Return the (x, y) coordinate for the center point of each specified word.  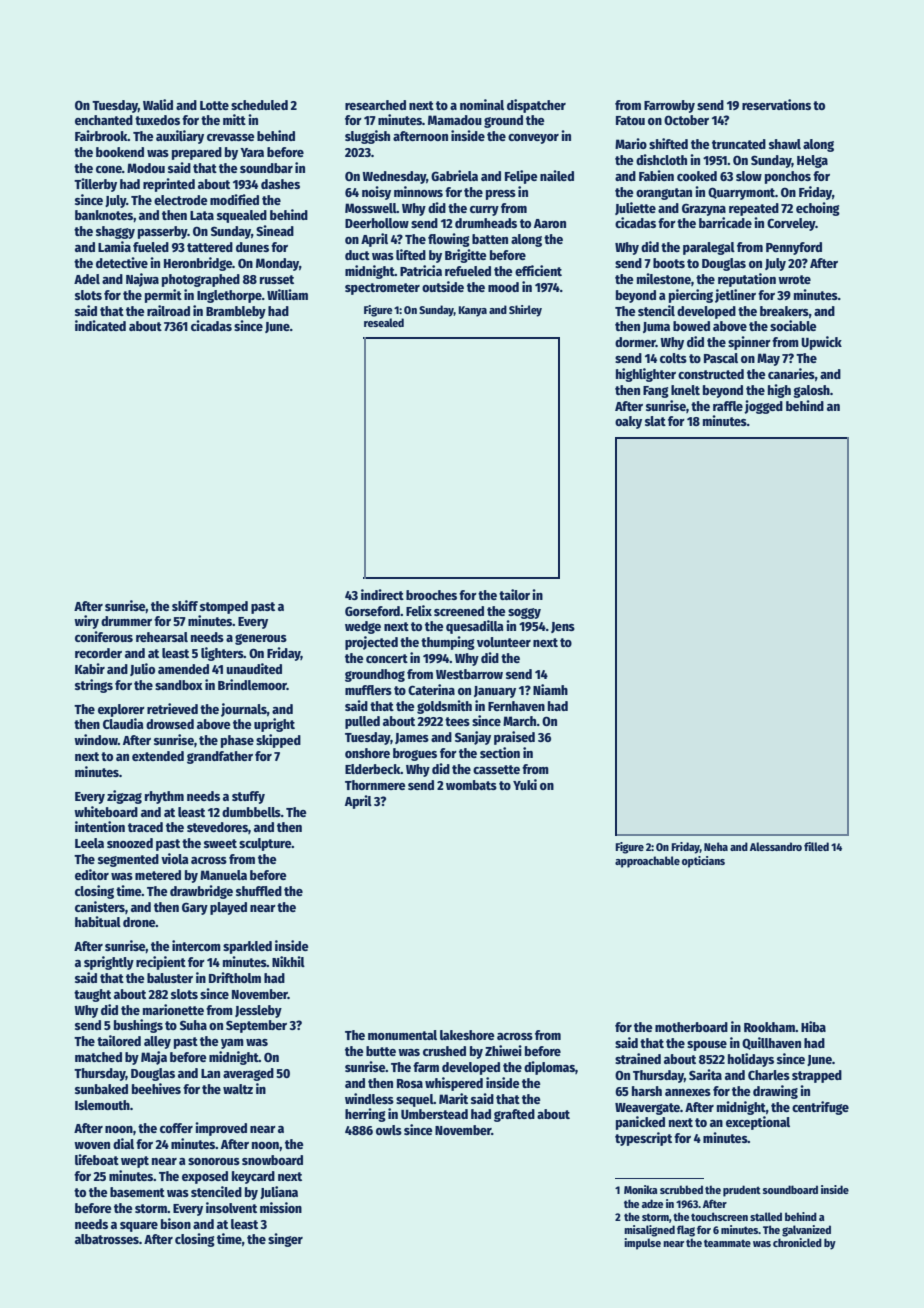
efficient (538, 270)
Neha (716, 846)
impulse (642, 1244)
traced (145, 827)
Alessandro (776, 846)
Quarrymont (741, 193)
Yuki (525, 784)
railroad (168, 310)
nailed (557, 175)
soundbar (266, 168)
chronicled (797, 1242)
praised (514, 738)
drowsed (170, 724)
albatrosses (107, 1239)
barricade (725, 222)
